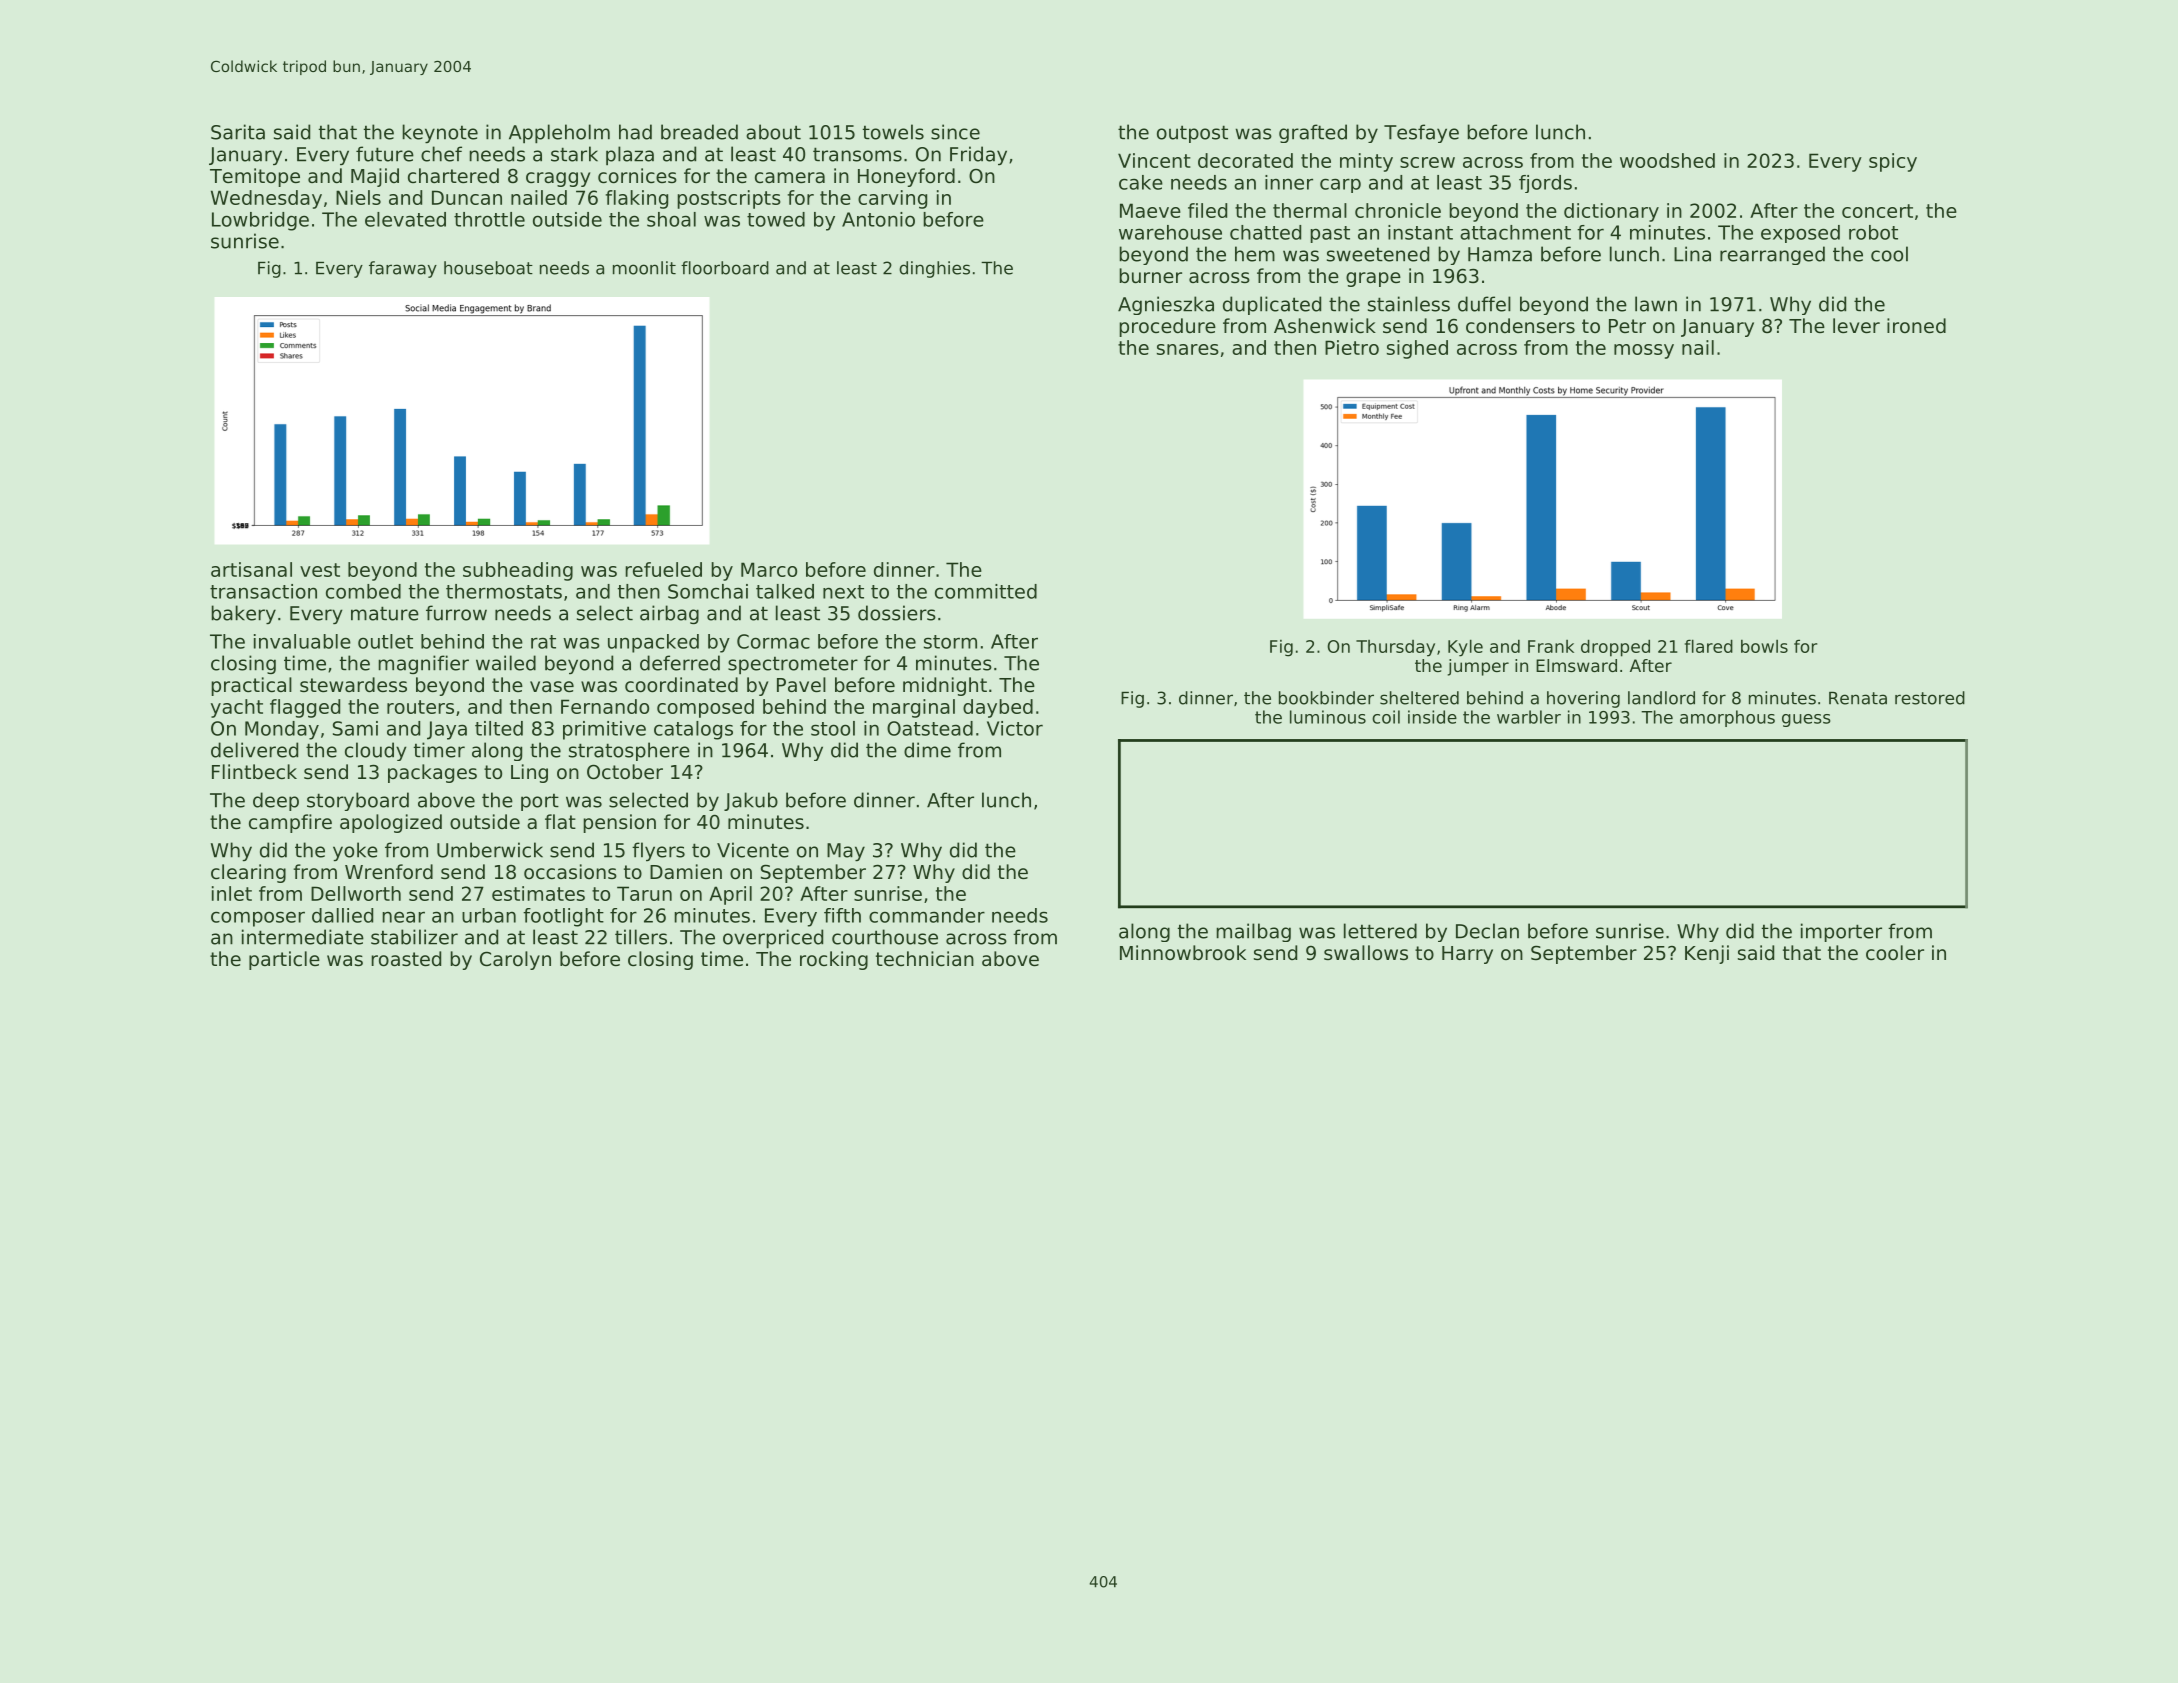 The width and height of the screenshot is (2178, 1683). What do you see at coordinates (1529, 717) in the screenshot?
I see `warbler` at bounding box center [1529, 717].
